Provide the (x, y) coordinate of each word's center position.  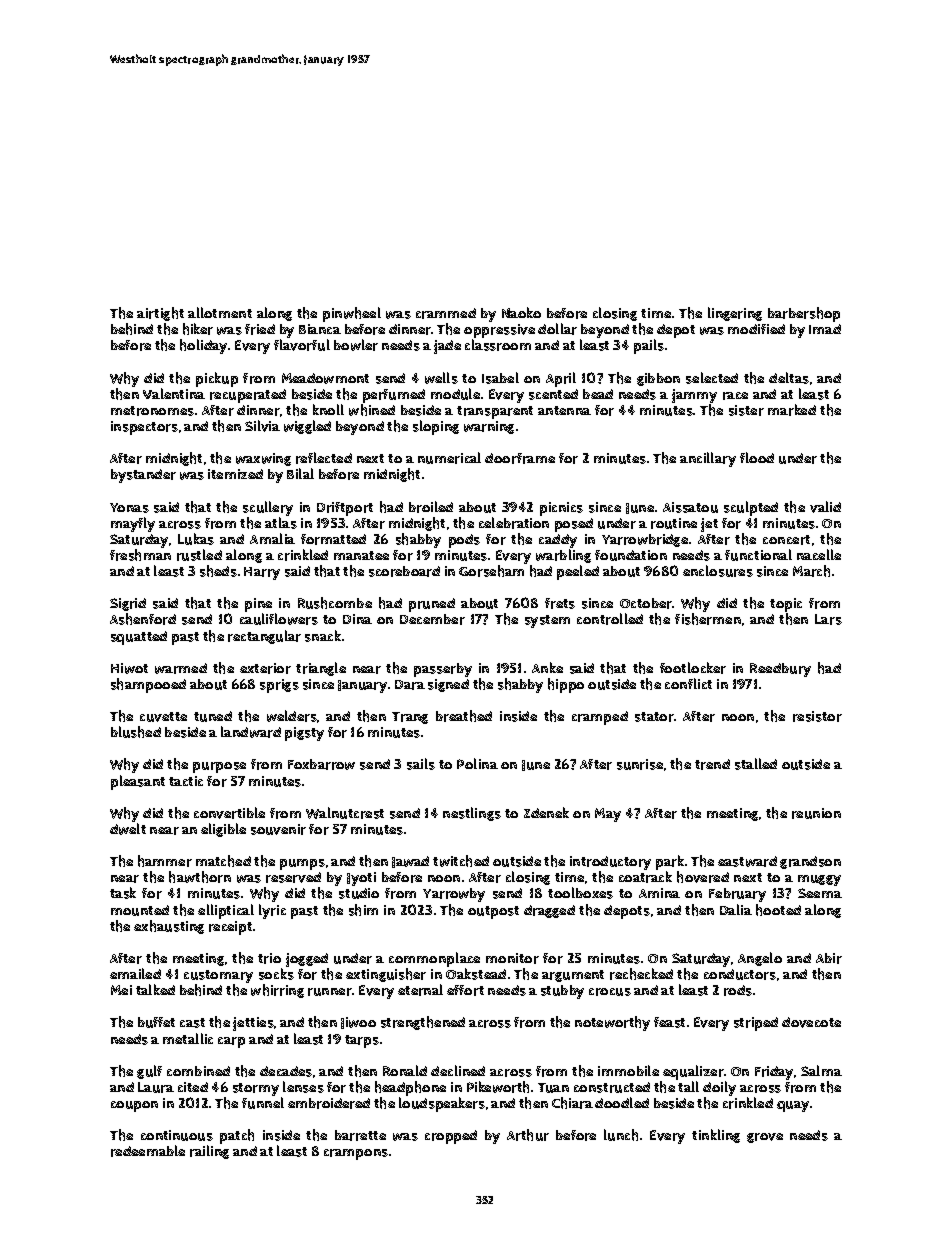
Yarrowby (454, 895)
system (547, 621)
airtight (160, 314)
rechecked (641, 974)
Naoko (521, 312)
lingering (735, 314)
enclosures (718, 571)
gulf (149, 1072)
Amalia (272, 538)
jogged (307, 960)
